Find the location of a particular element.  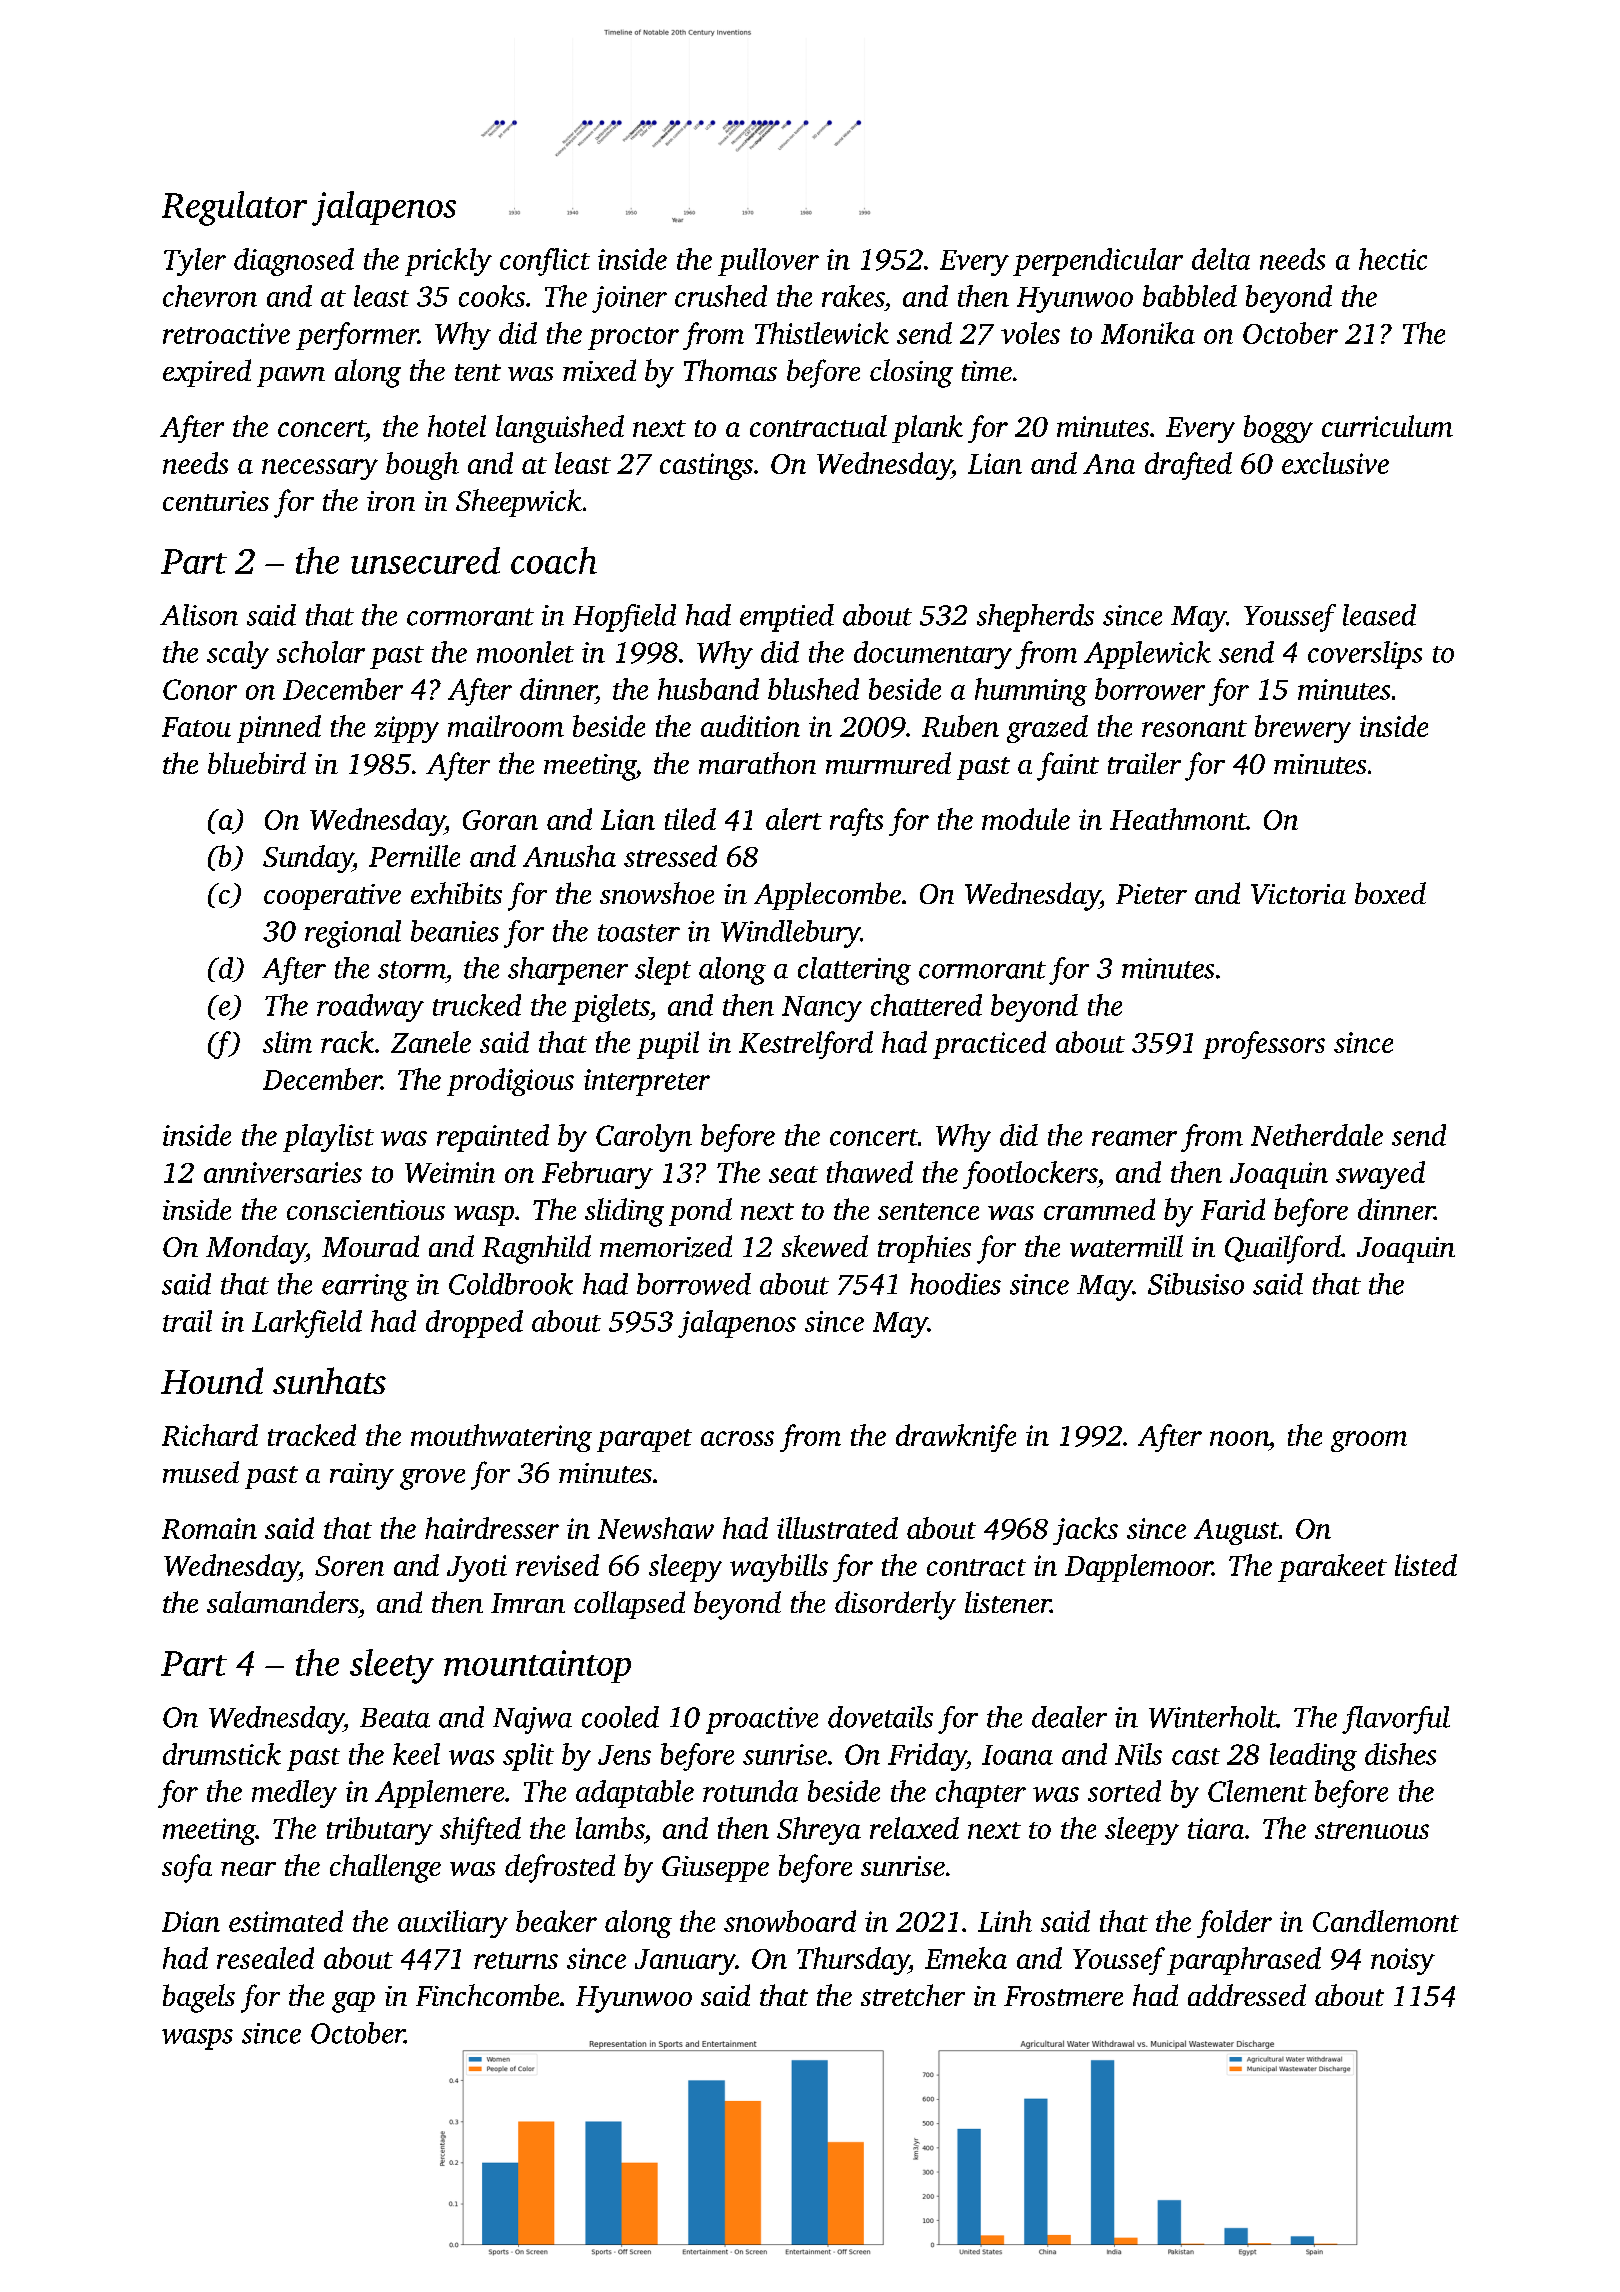

marathon is located at coordinates (757, 763).
